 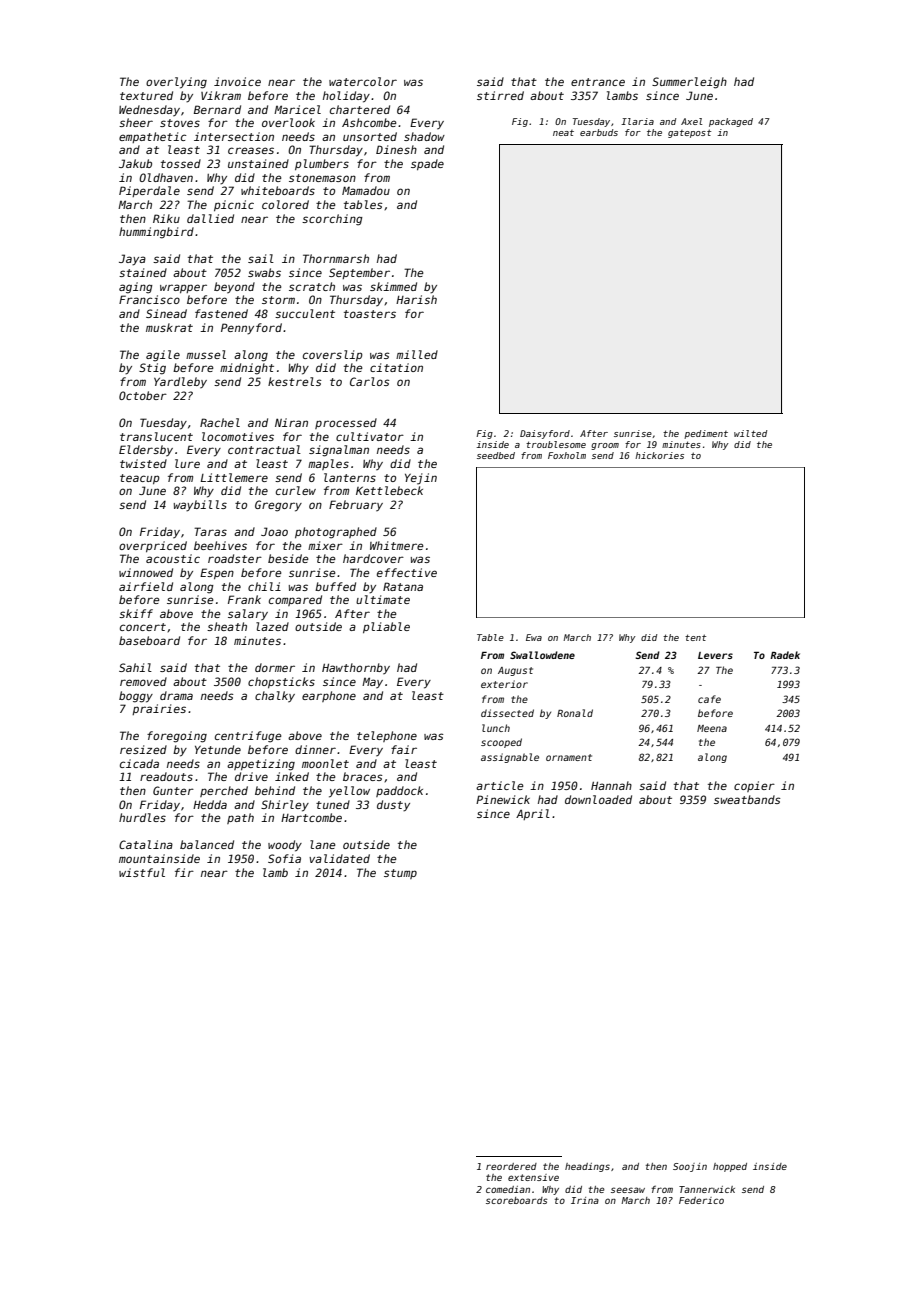 What do you see at coordinates (235, 558) in the screenshot?
I see `roadster` at bounding box center [235, 558].
